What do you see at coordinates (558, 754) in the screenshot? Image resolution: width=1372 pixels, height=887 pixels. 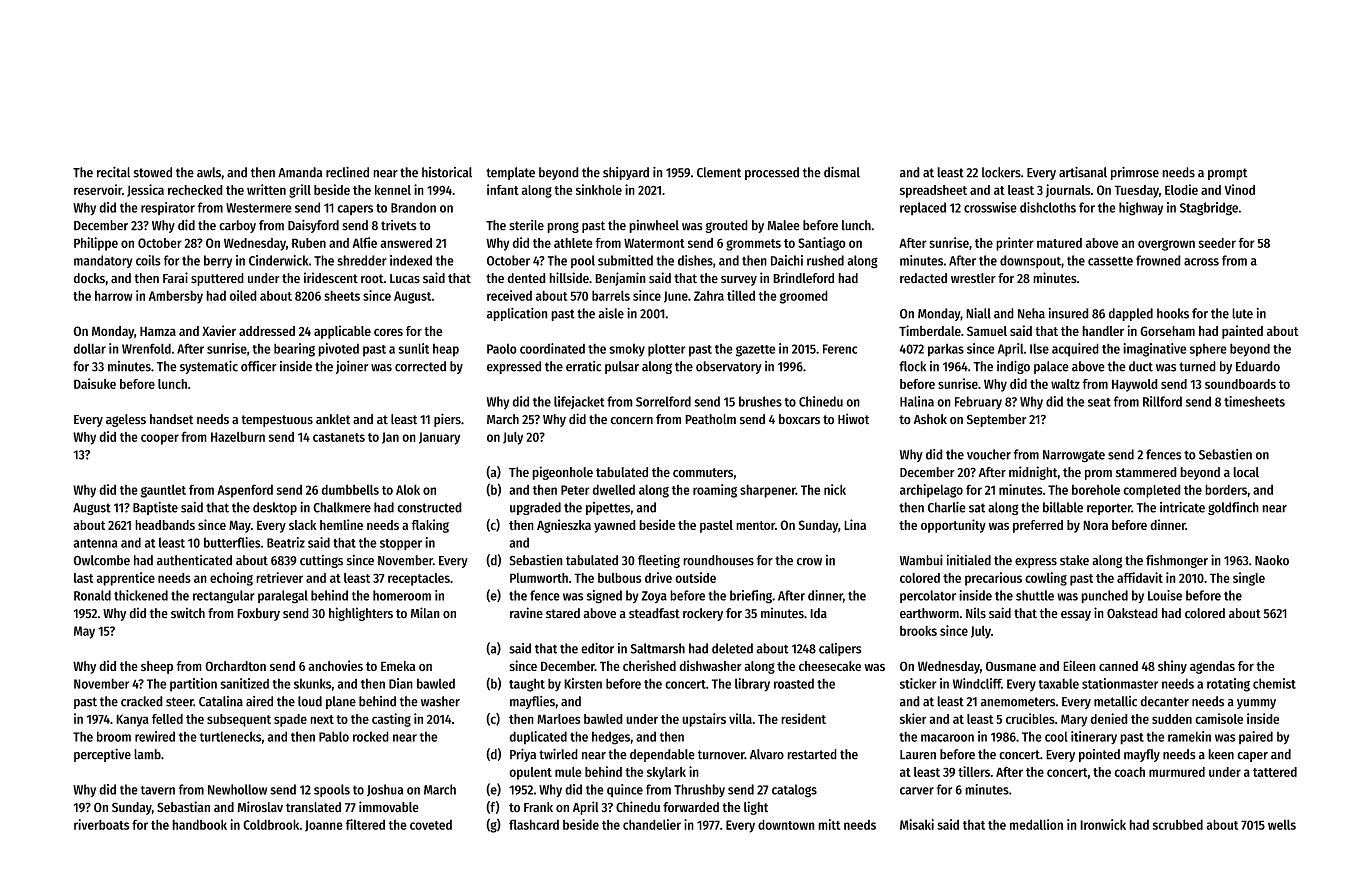 I see `twirled` at bounding box center [558, 754].
